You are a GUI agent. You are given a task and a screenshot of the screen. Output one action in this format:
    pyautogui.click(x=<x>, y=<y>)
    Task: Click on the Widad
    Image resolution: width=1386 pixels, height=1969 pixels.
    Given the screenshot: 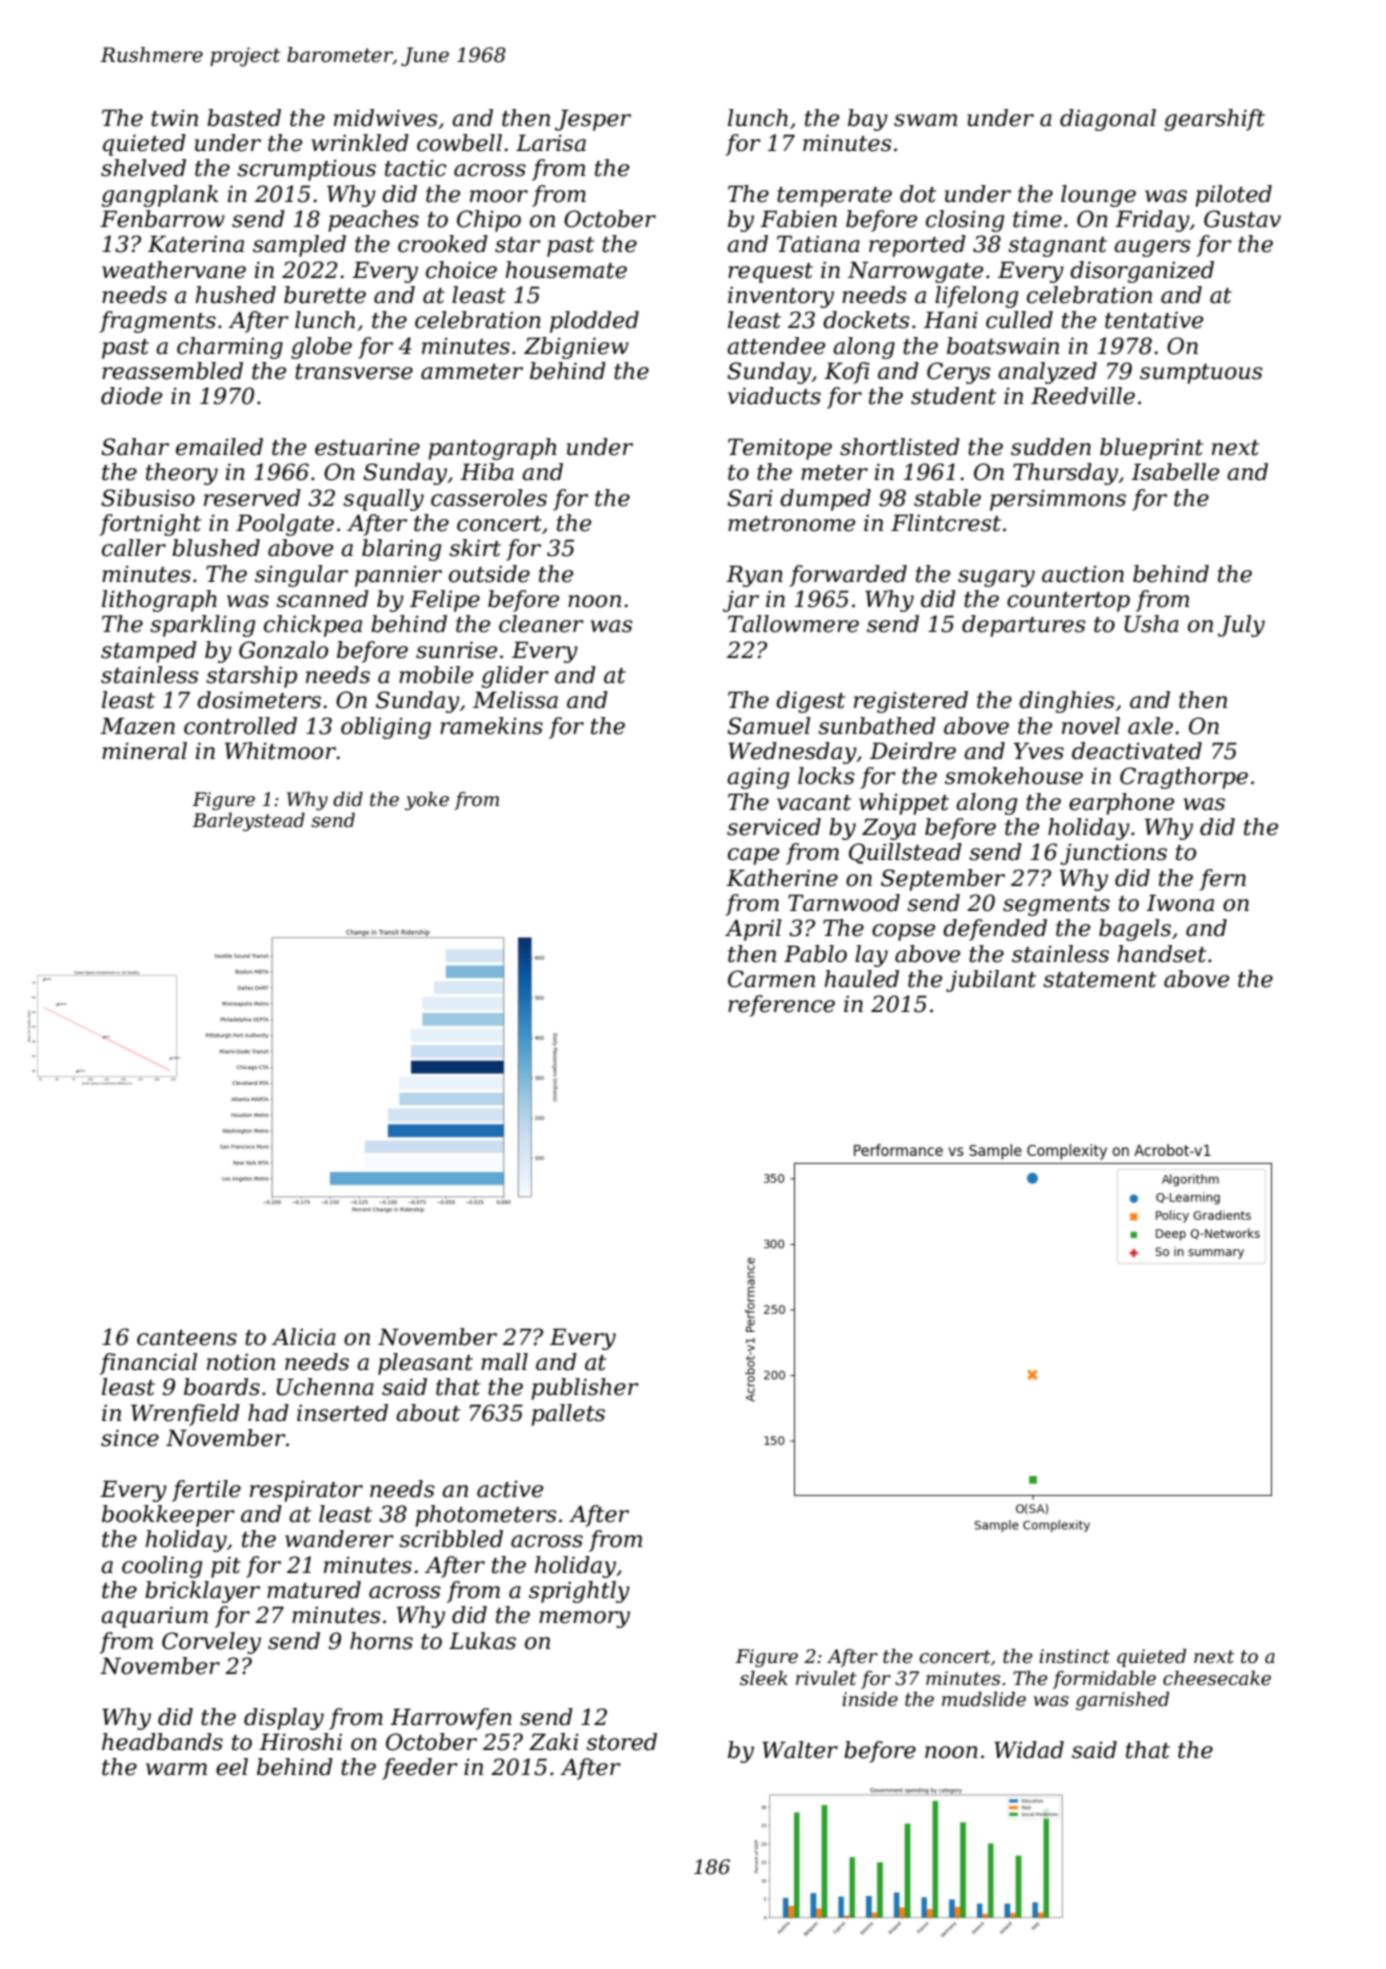 What is the action you would take?
    pyautogui.click(x=1029, y=1750)
